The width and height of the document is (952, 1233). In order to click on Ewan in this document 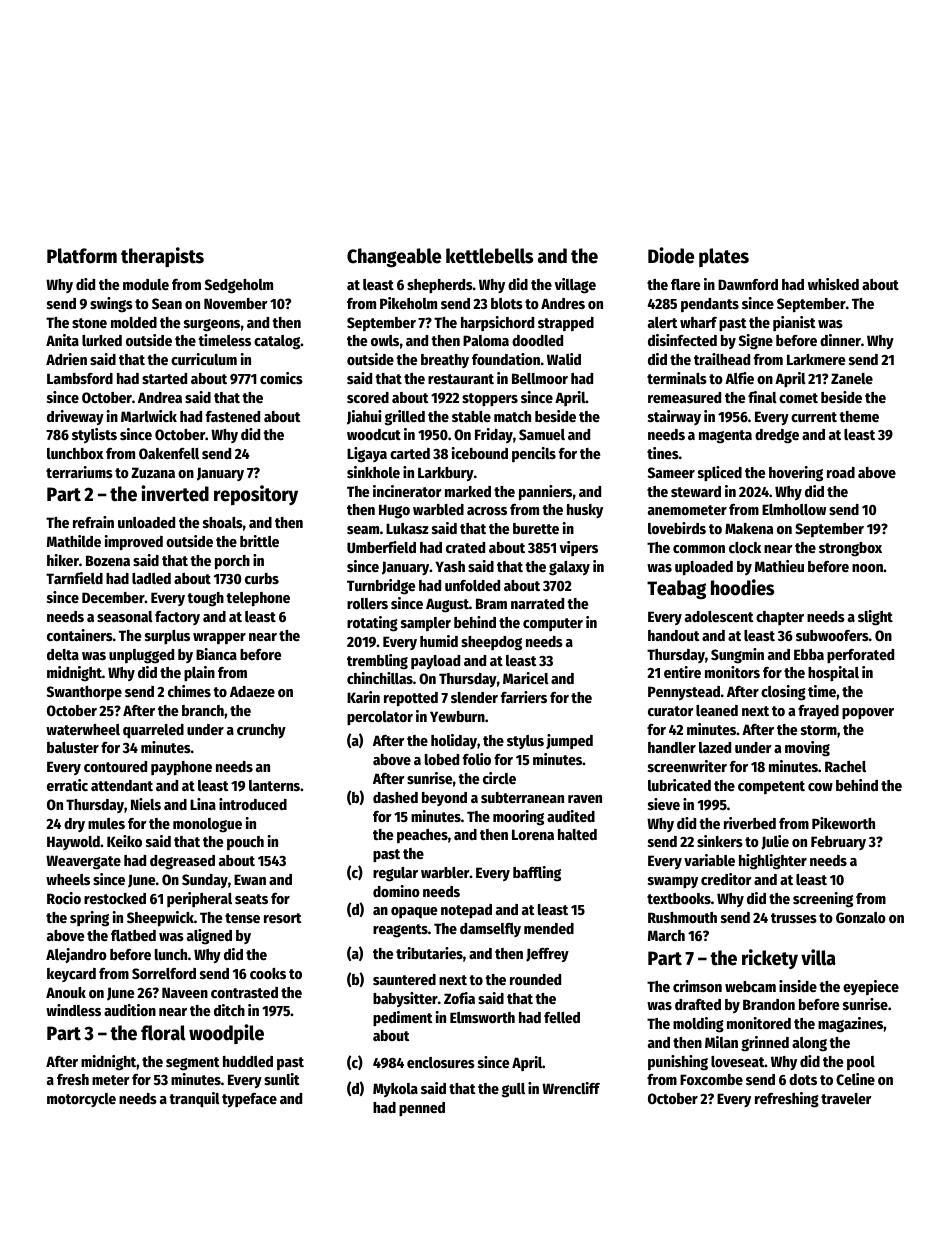, I will do `click(250, 879)`.
